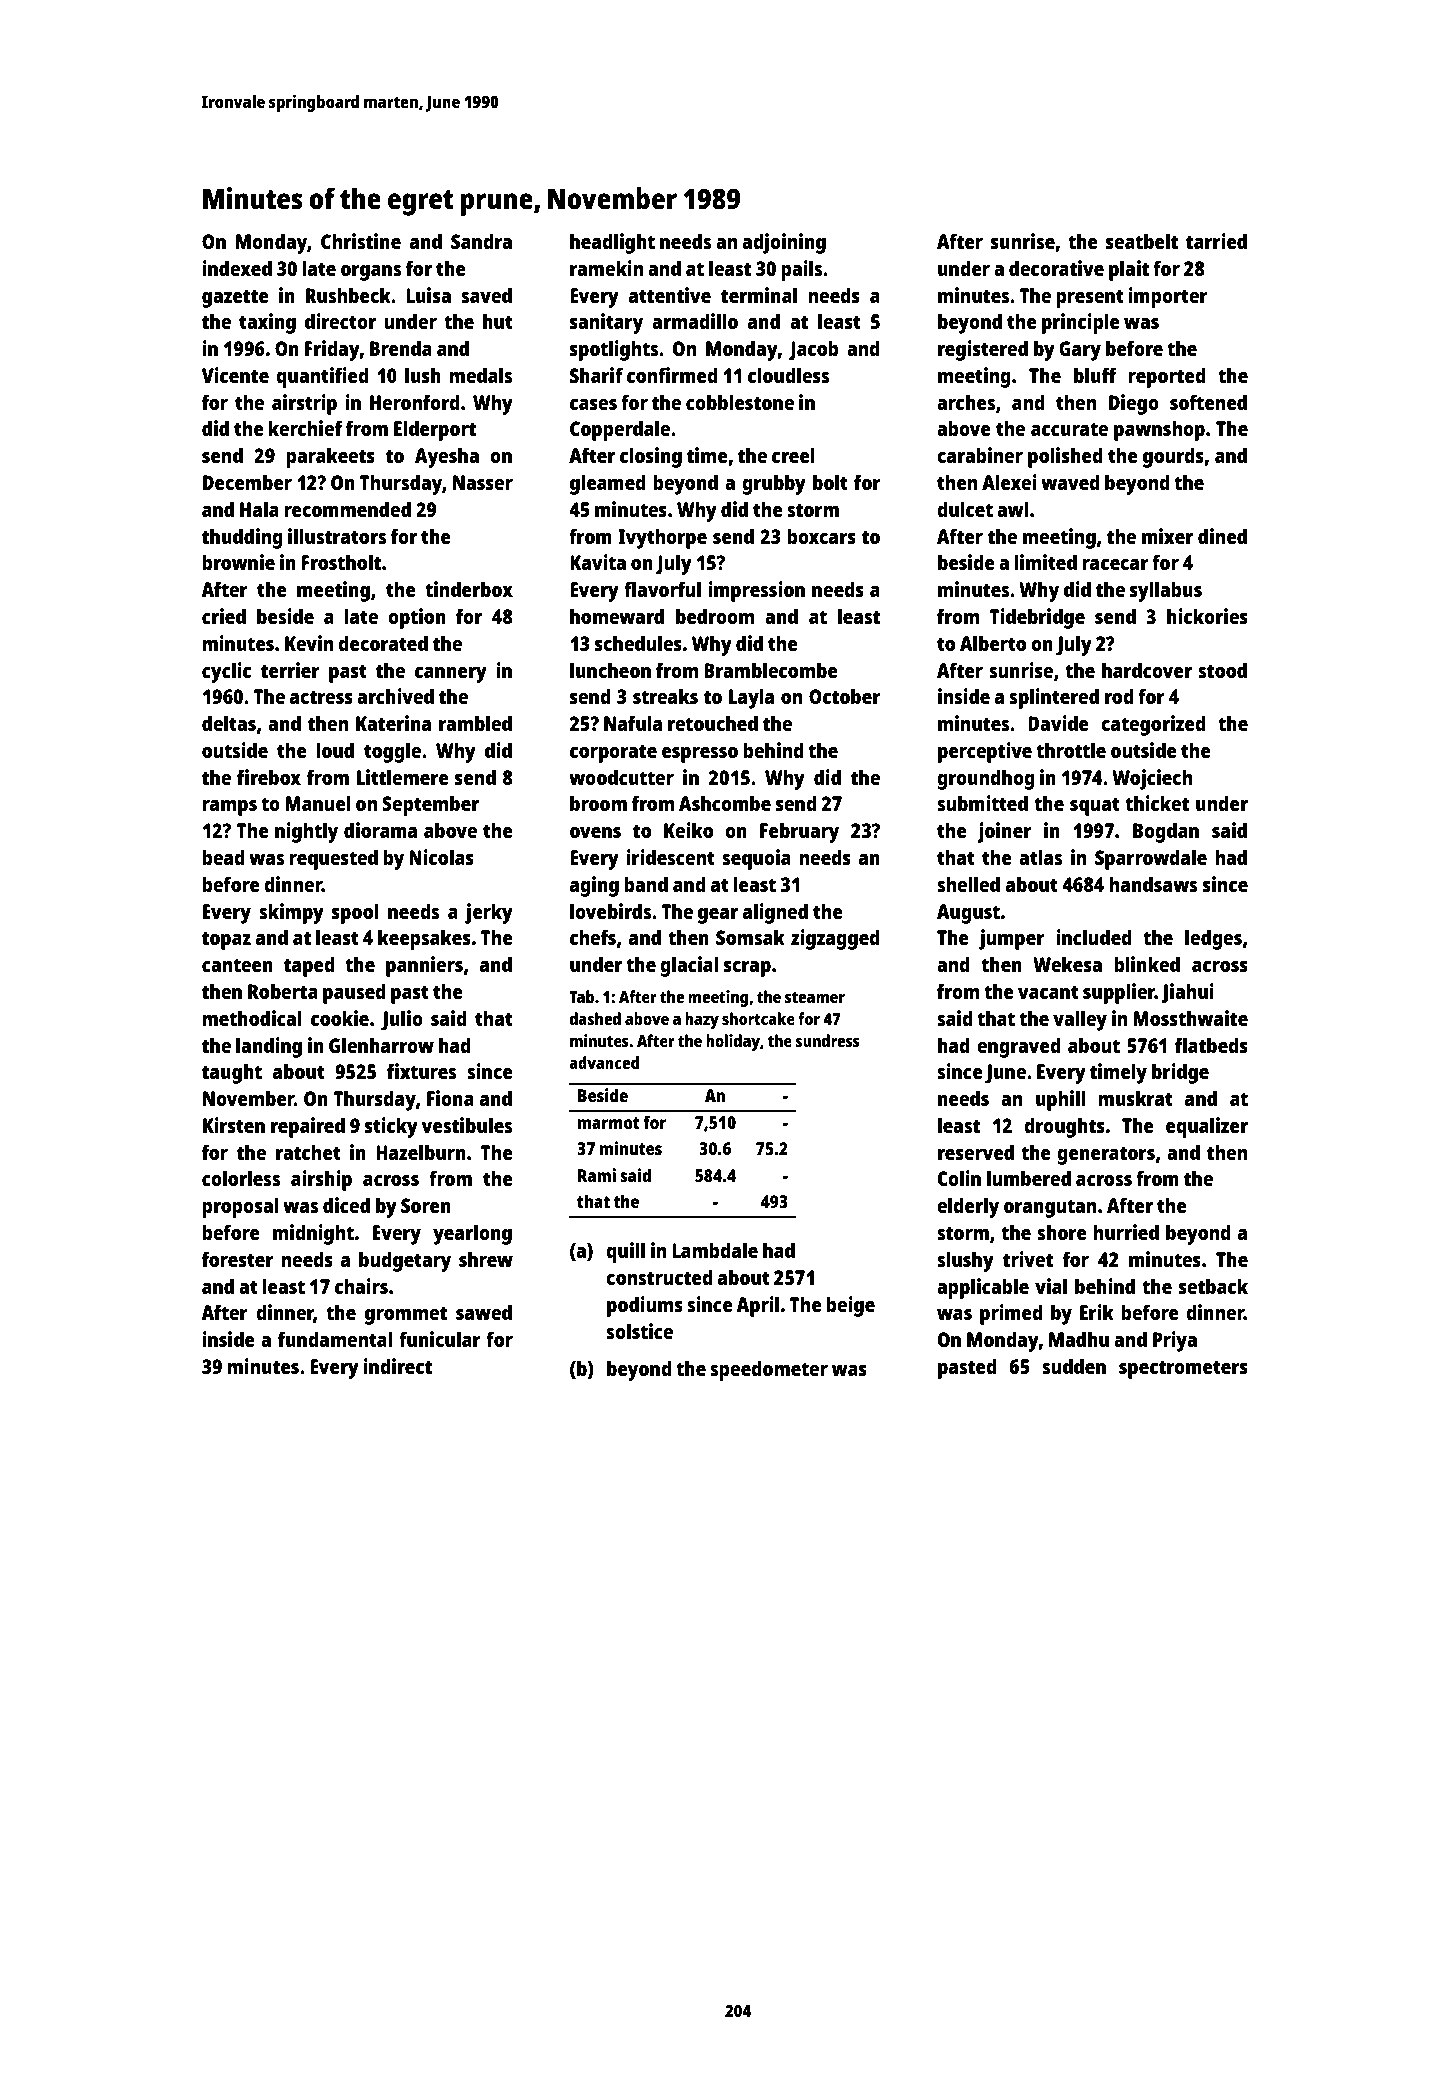 Image resolution: width=1450 pixels, height=2100 pixels. Describe the element at coordinates (1142, 241) in the screenshot. I see `seatbelt` at that location.
